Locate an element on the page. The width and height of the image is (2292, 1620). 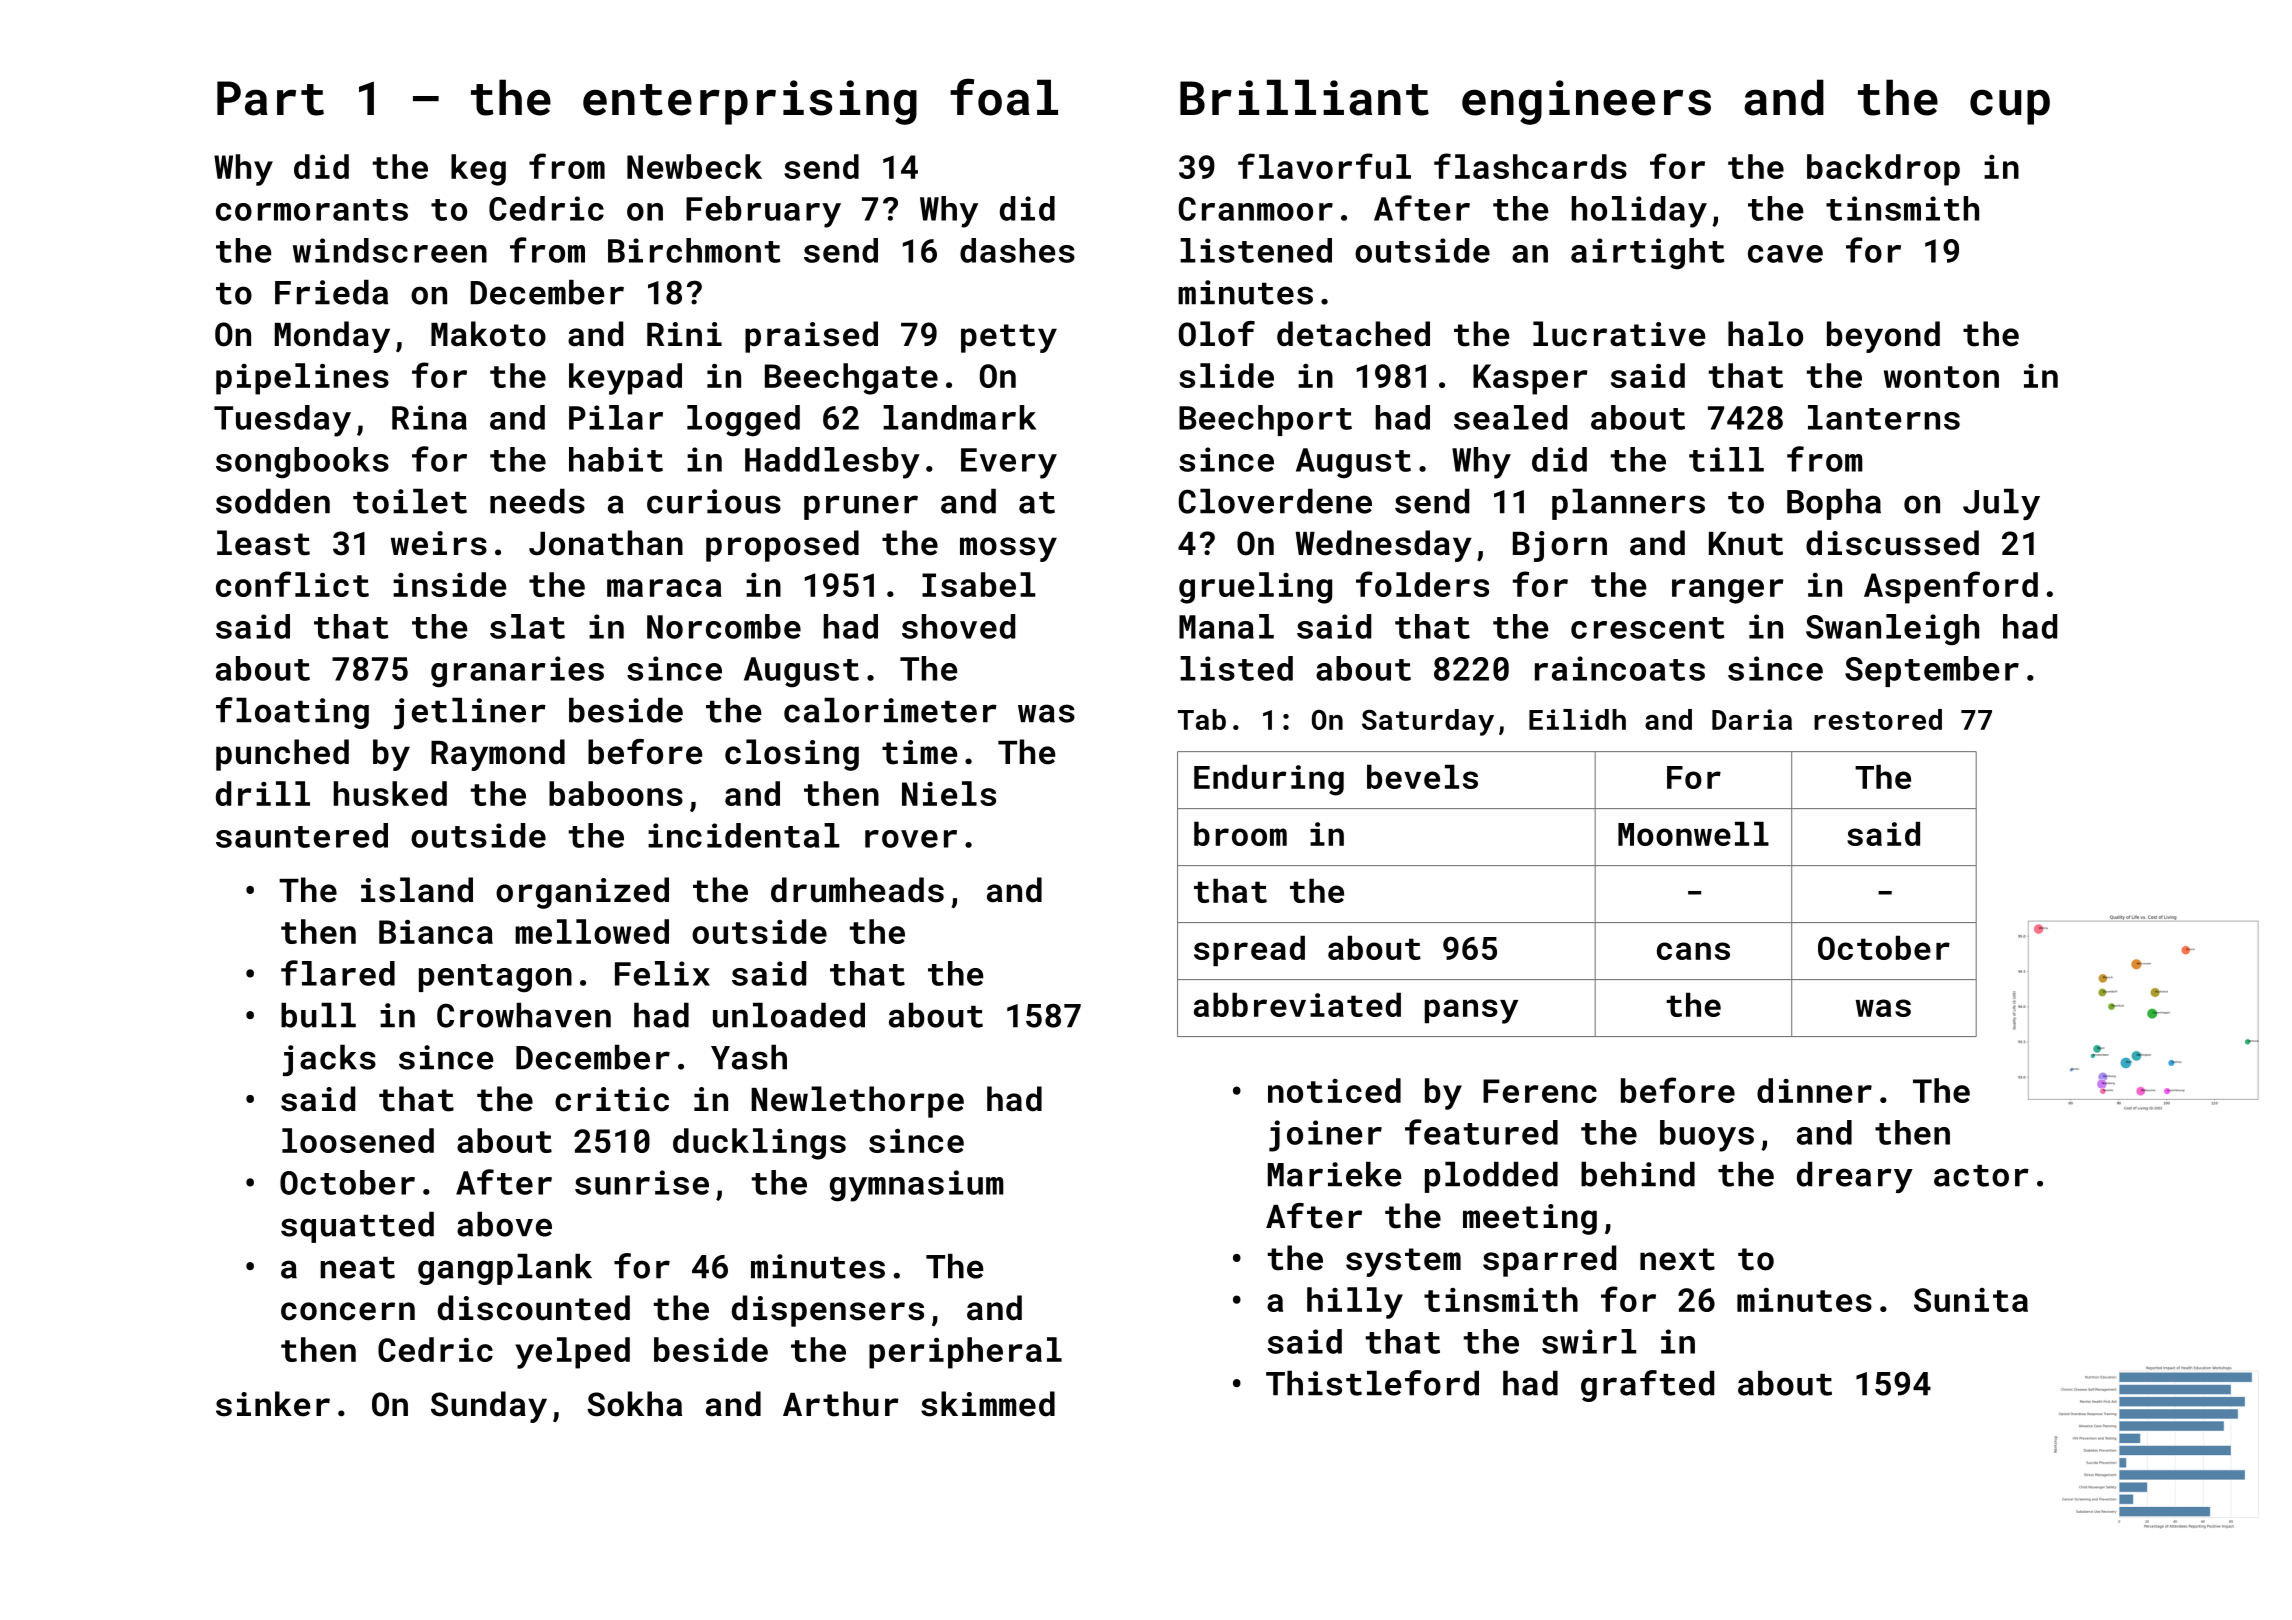
toilet is located at coordinates (410, 501).
